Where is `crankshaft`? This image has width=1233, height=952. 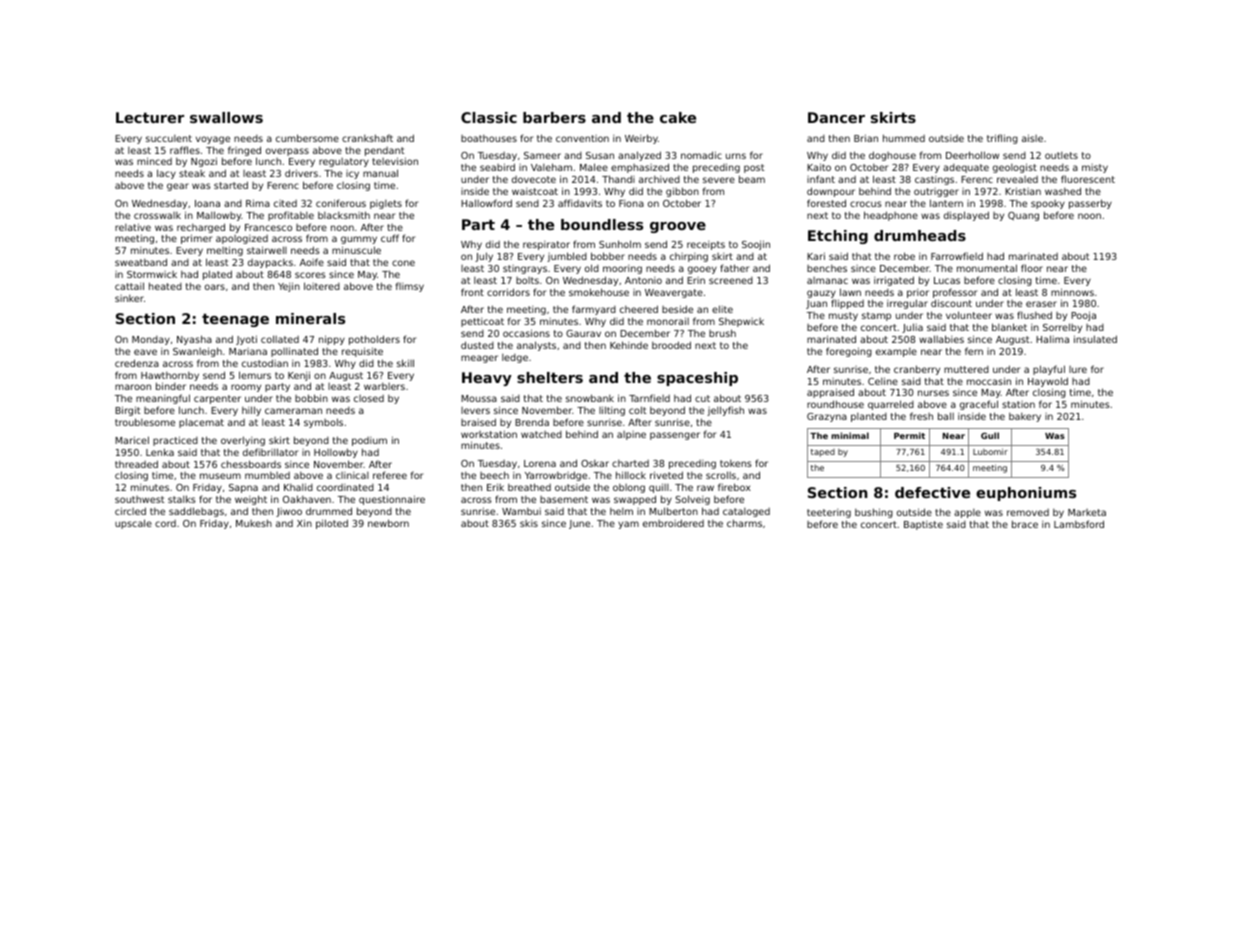 crankshaft is located at coordinates (367, 138).
